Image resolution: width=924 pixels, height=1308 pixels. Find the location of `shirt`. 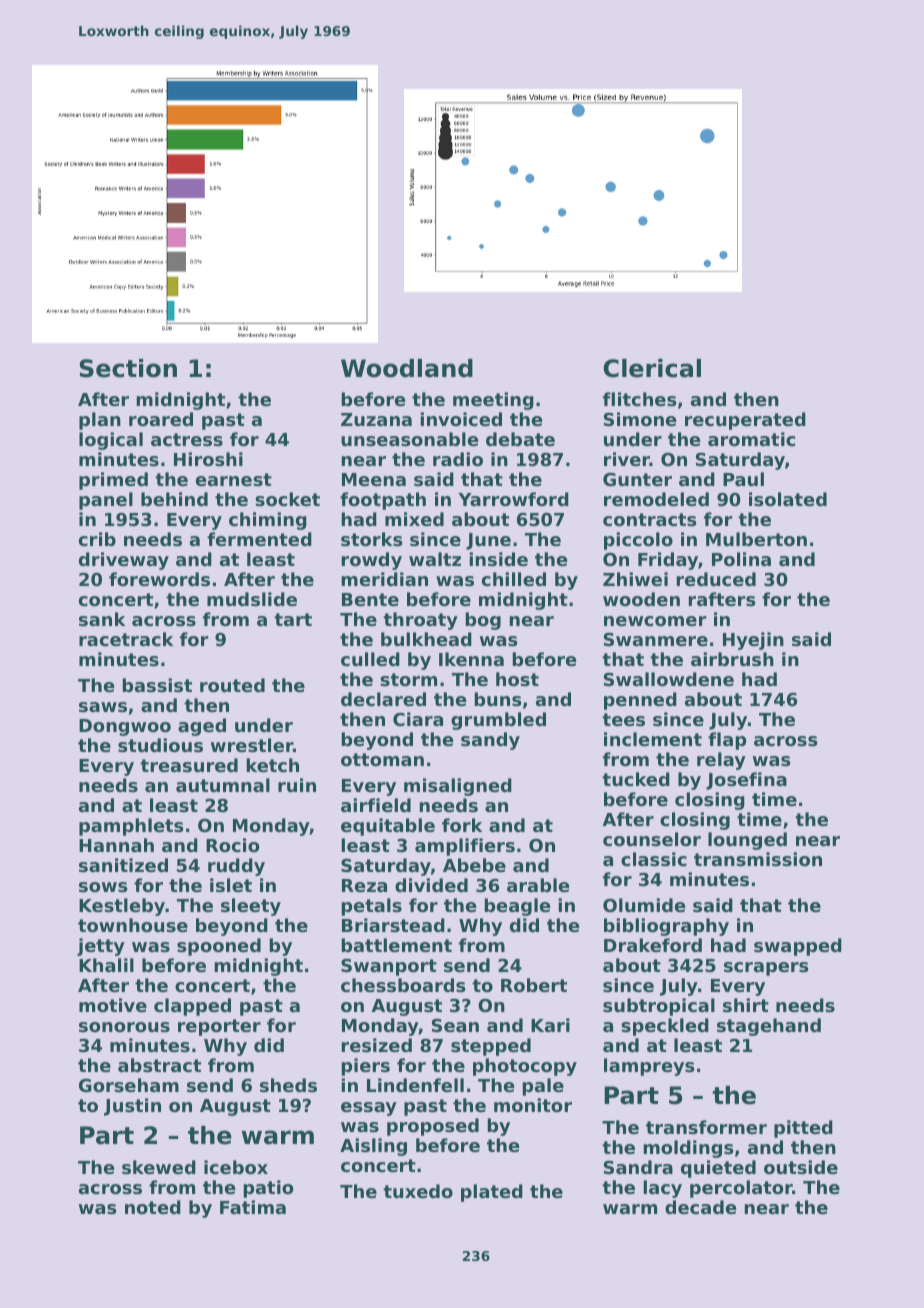

shirt is located at coordinates (746, 1005).
